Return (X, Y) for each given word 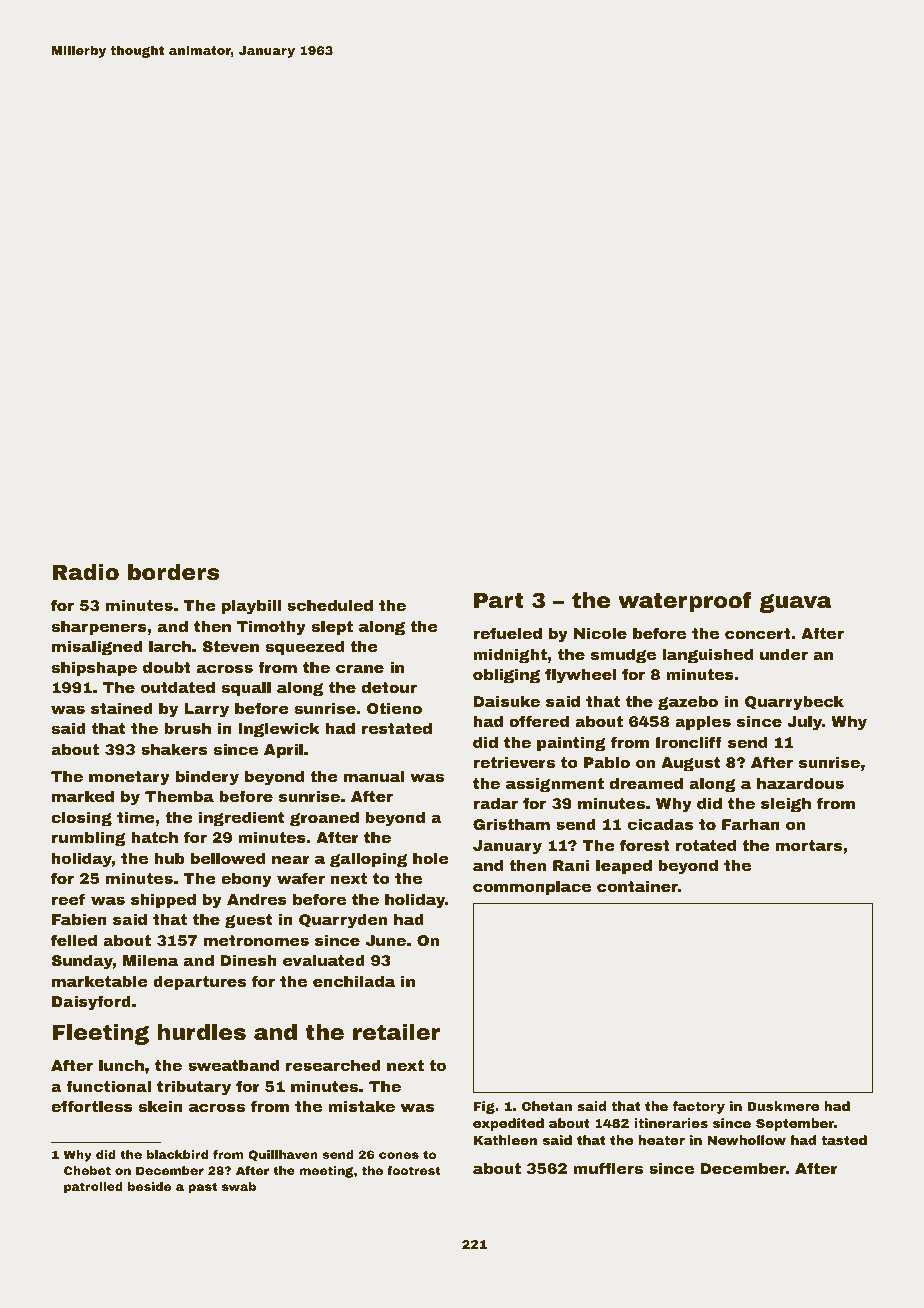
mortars (809, 845)
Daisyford (91, 1002)
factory (699, 1107)
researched (333, 1065)
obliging (506, 676)
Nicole (600, 633)
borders (173, 572)
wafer (301, 878)
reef (68, 899)
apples (703, 722)
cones (399, 1155)
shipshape (94, 668)
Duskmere (783, 1106)
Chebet (87, 1170)
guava (796, 603)
